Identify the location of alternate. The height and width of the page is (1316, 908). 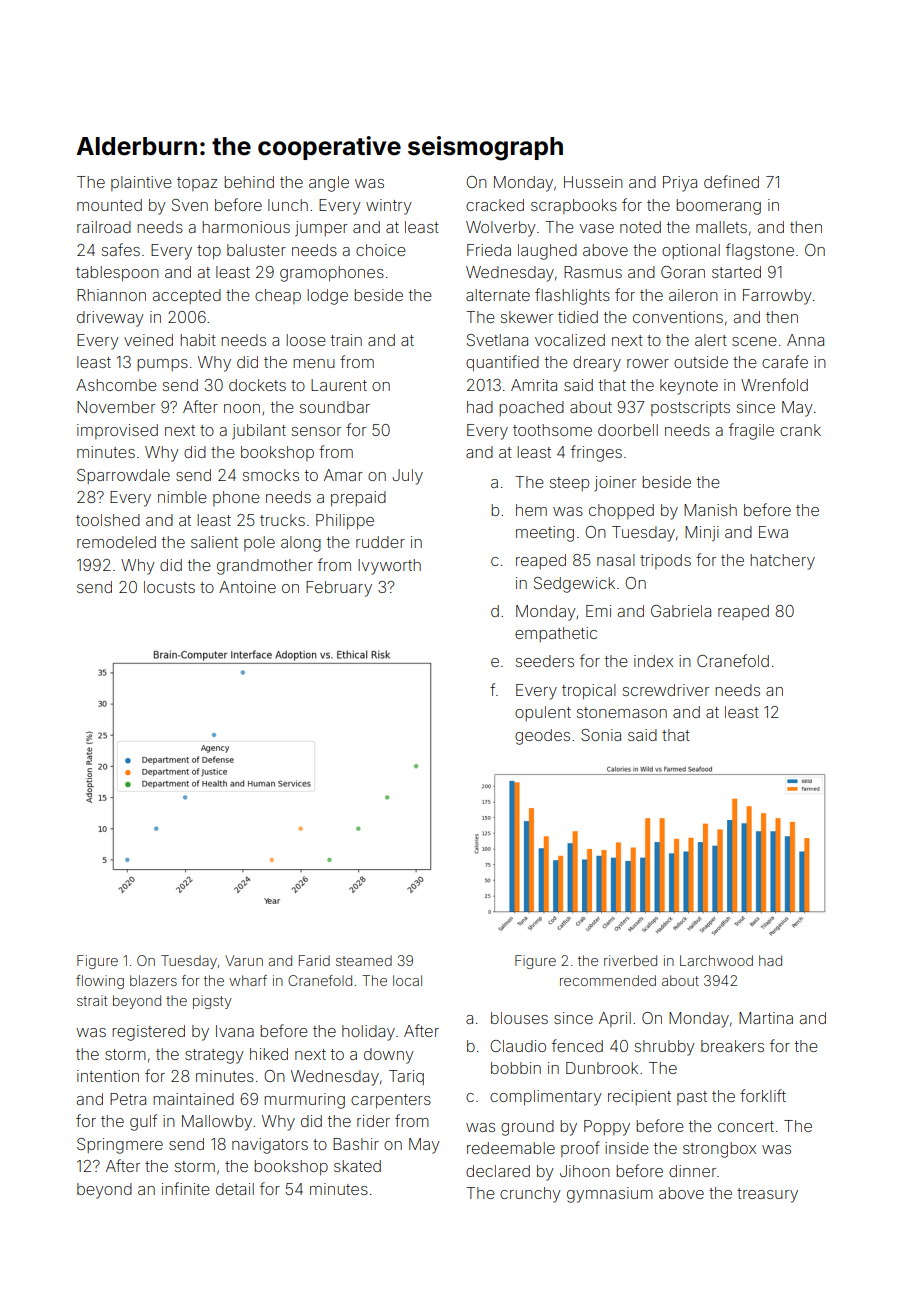
(498, 295).
